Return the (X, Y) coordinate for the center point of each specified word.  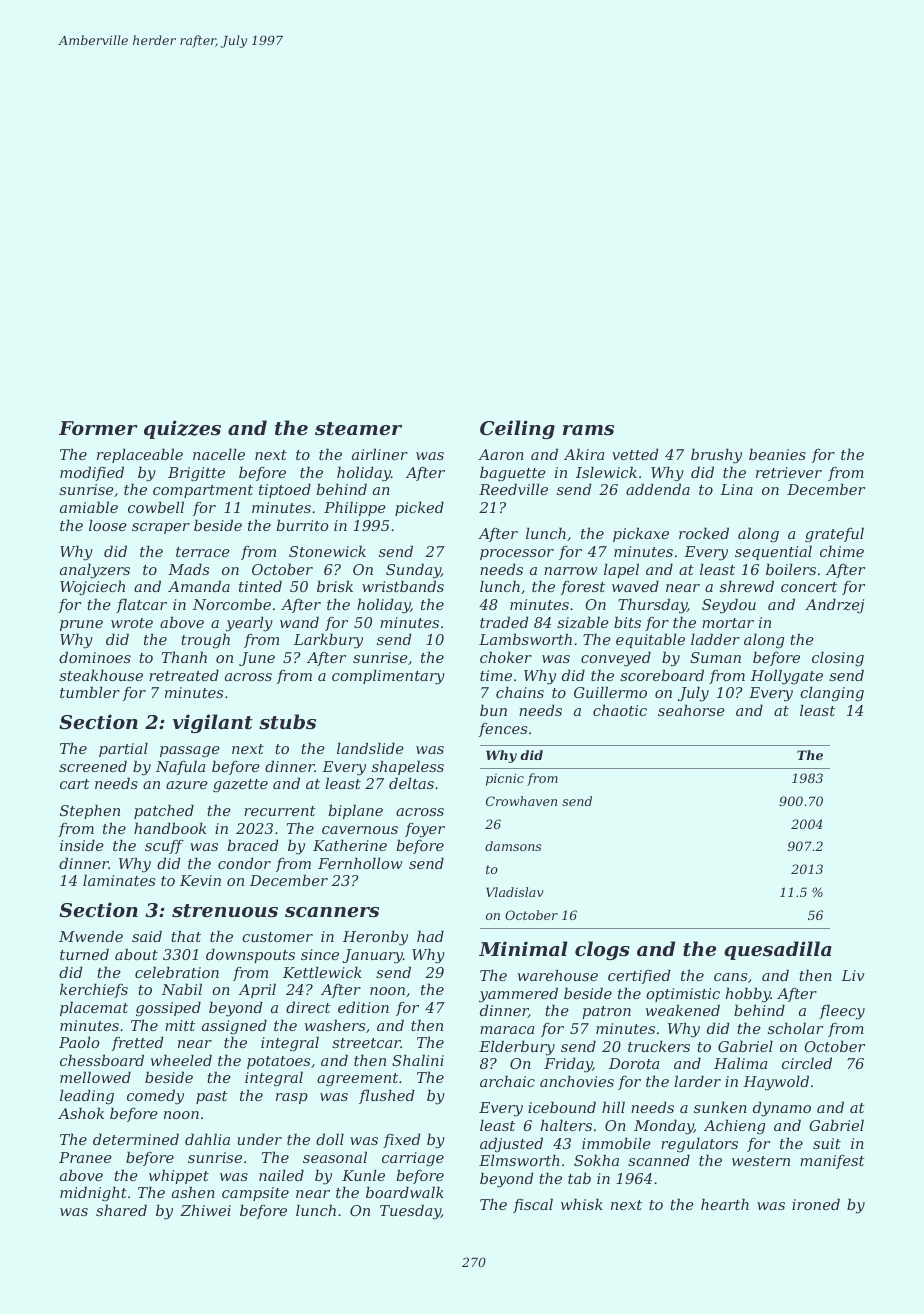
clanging (832, 694)
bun (493, 710)
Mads (188, 569)
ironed (816, 1204)
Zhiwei (205, 1210)
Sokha (596, 1160)
